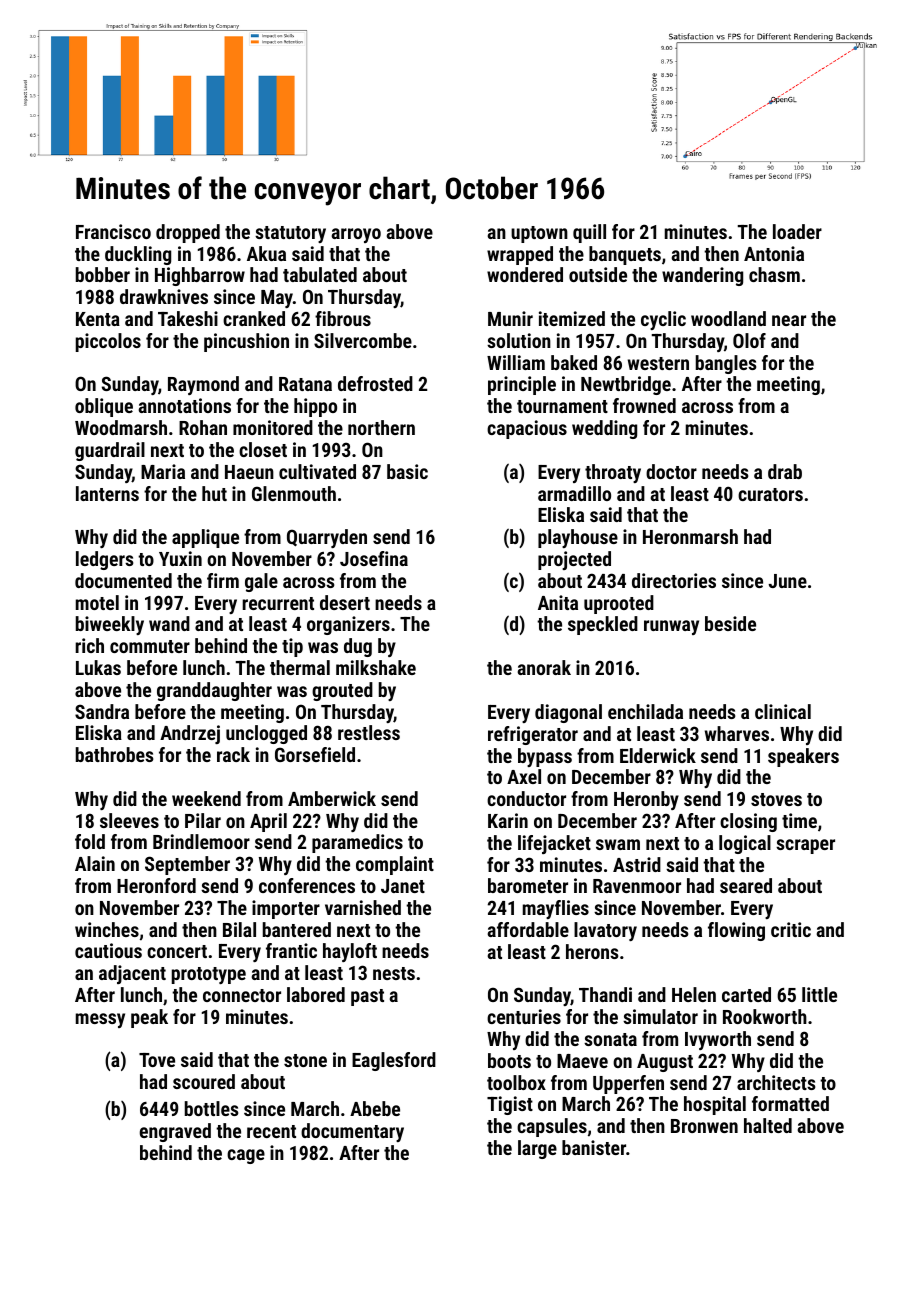 Image resolution: width=924 pixels, height=1311 pixels. Describe the element at coordinates (613, 473) in the page. I see `throaty` at that location.
